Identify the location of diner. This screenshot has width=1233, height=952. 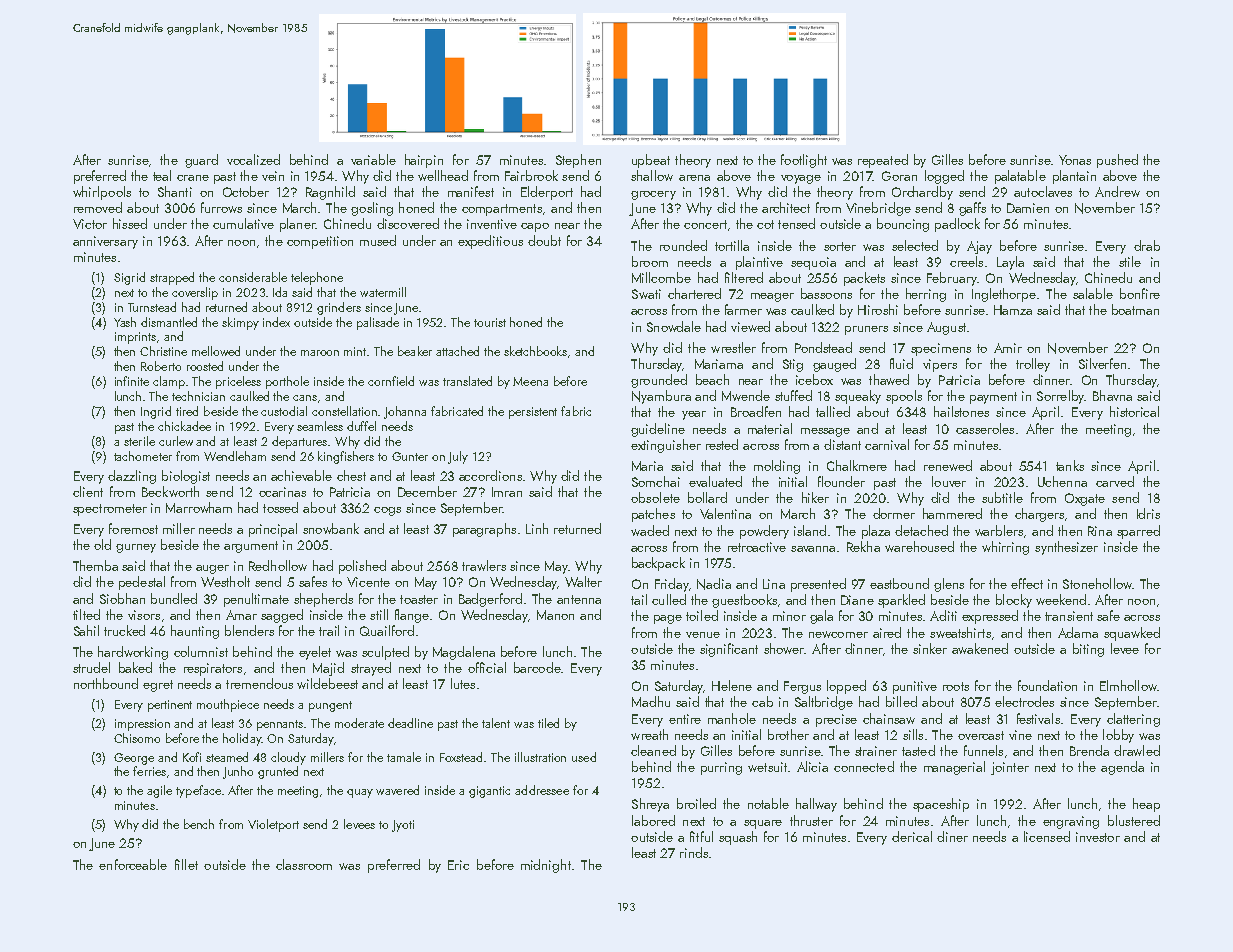
(952, 836).
